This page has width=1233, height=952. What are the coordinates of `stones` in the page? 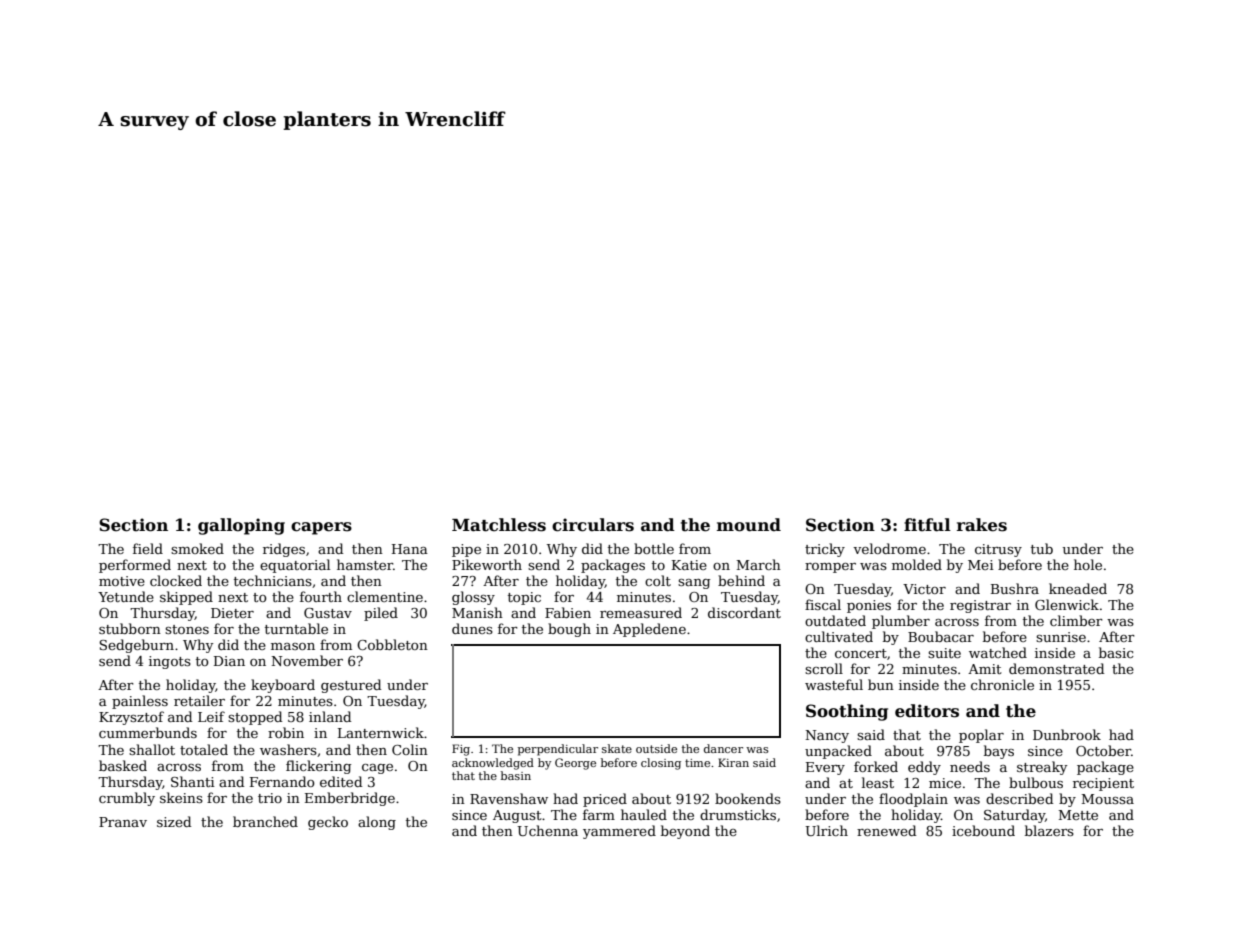 It's located at (187, 629).
